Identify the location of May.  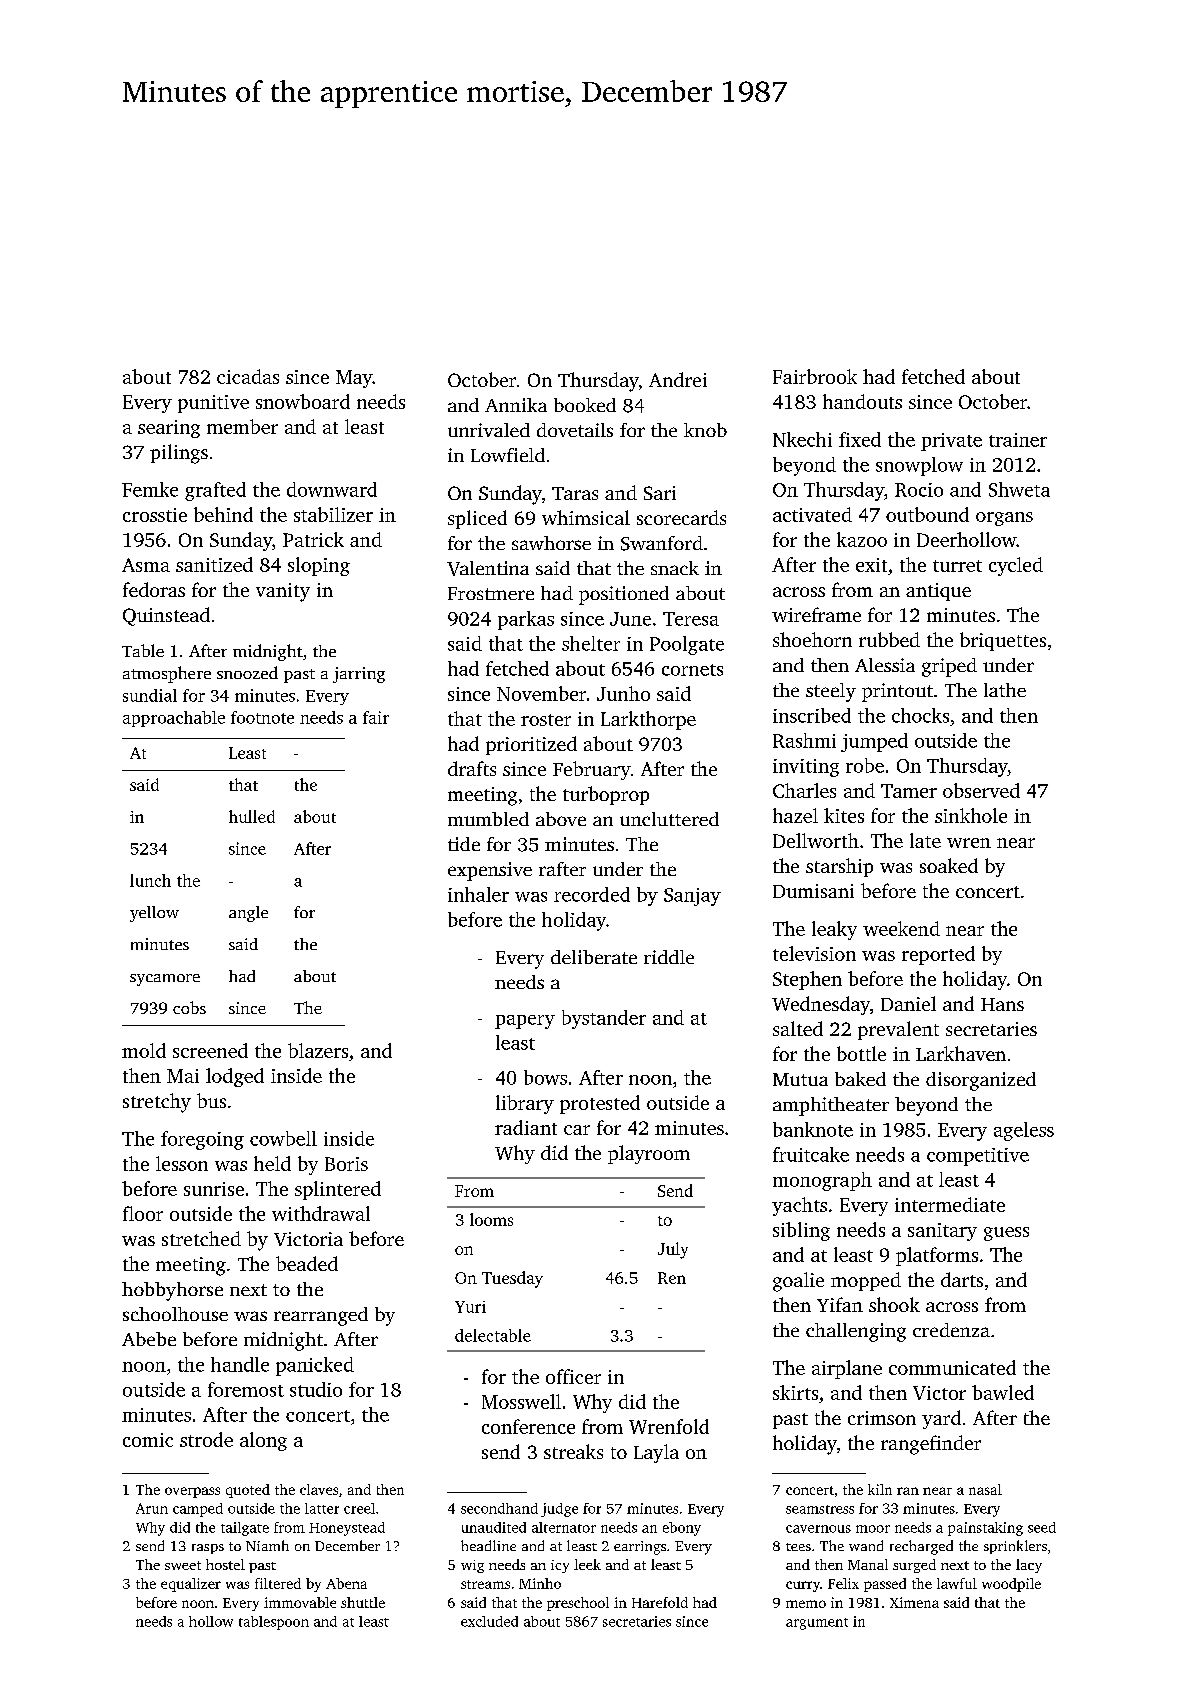
(354, 379).
